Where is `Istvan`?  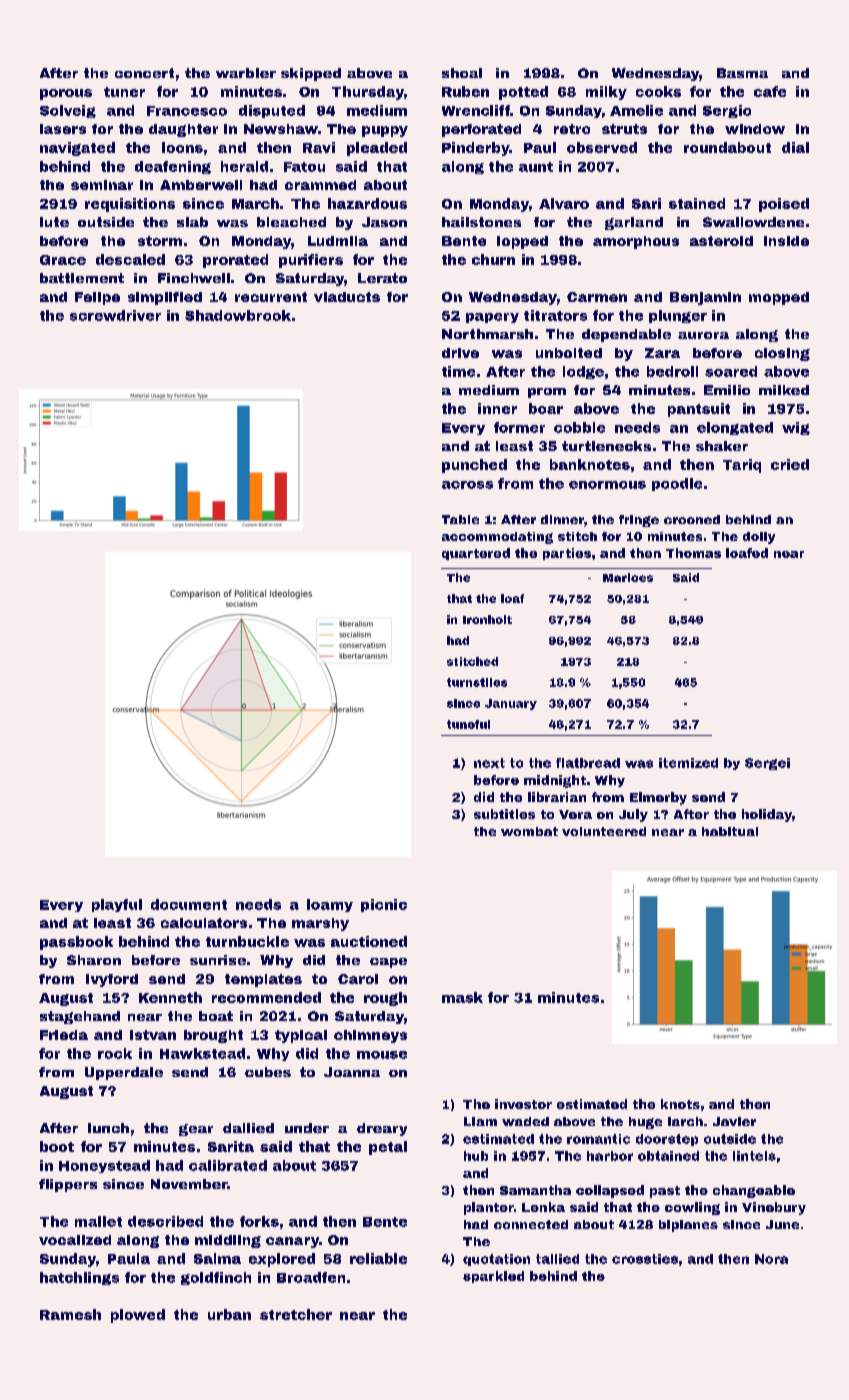
Istvan is located at coordinates (153, 1035).
